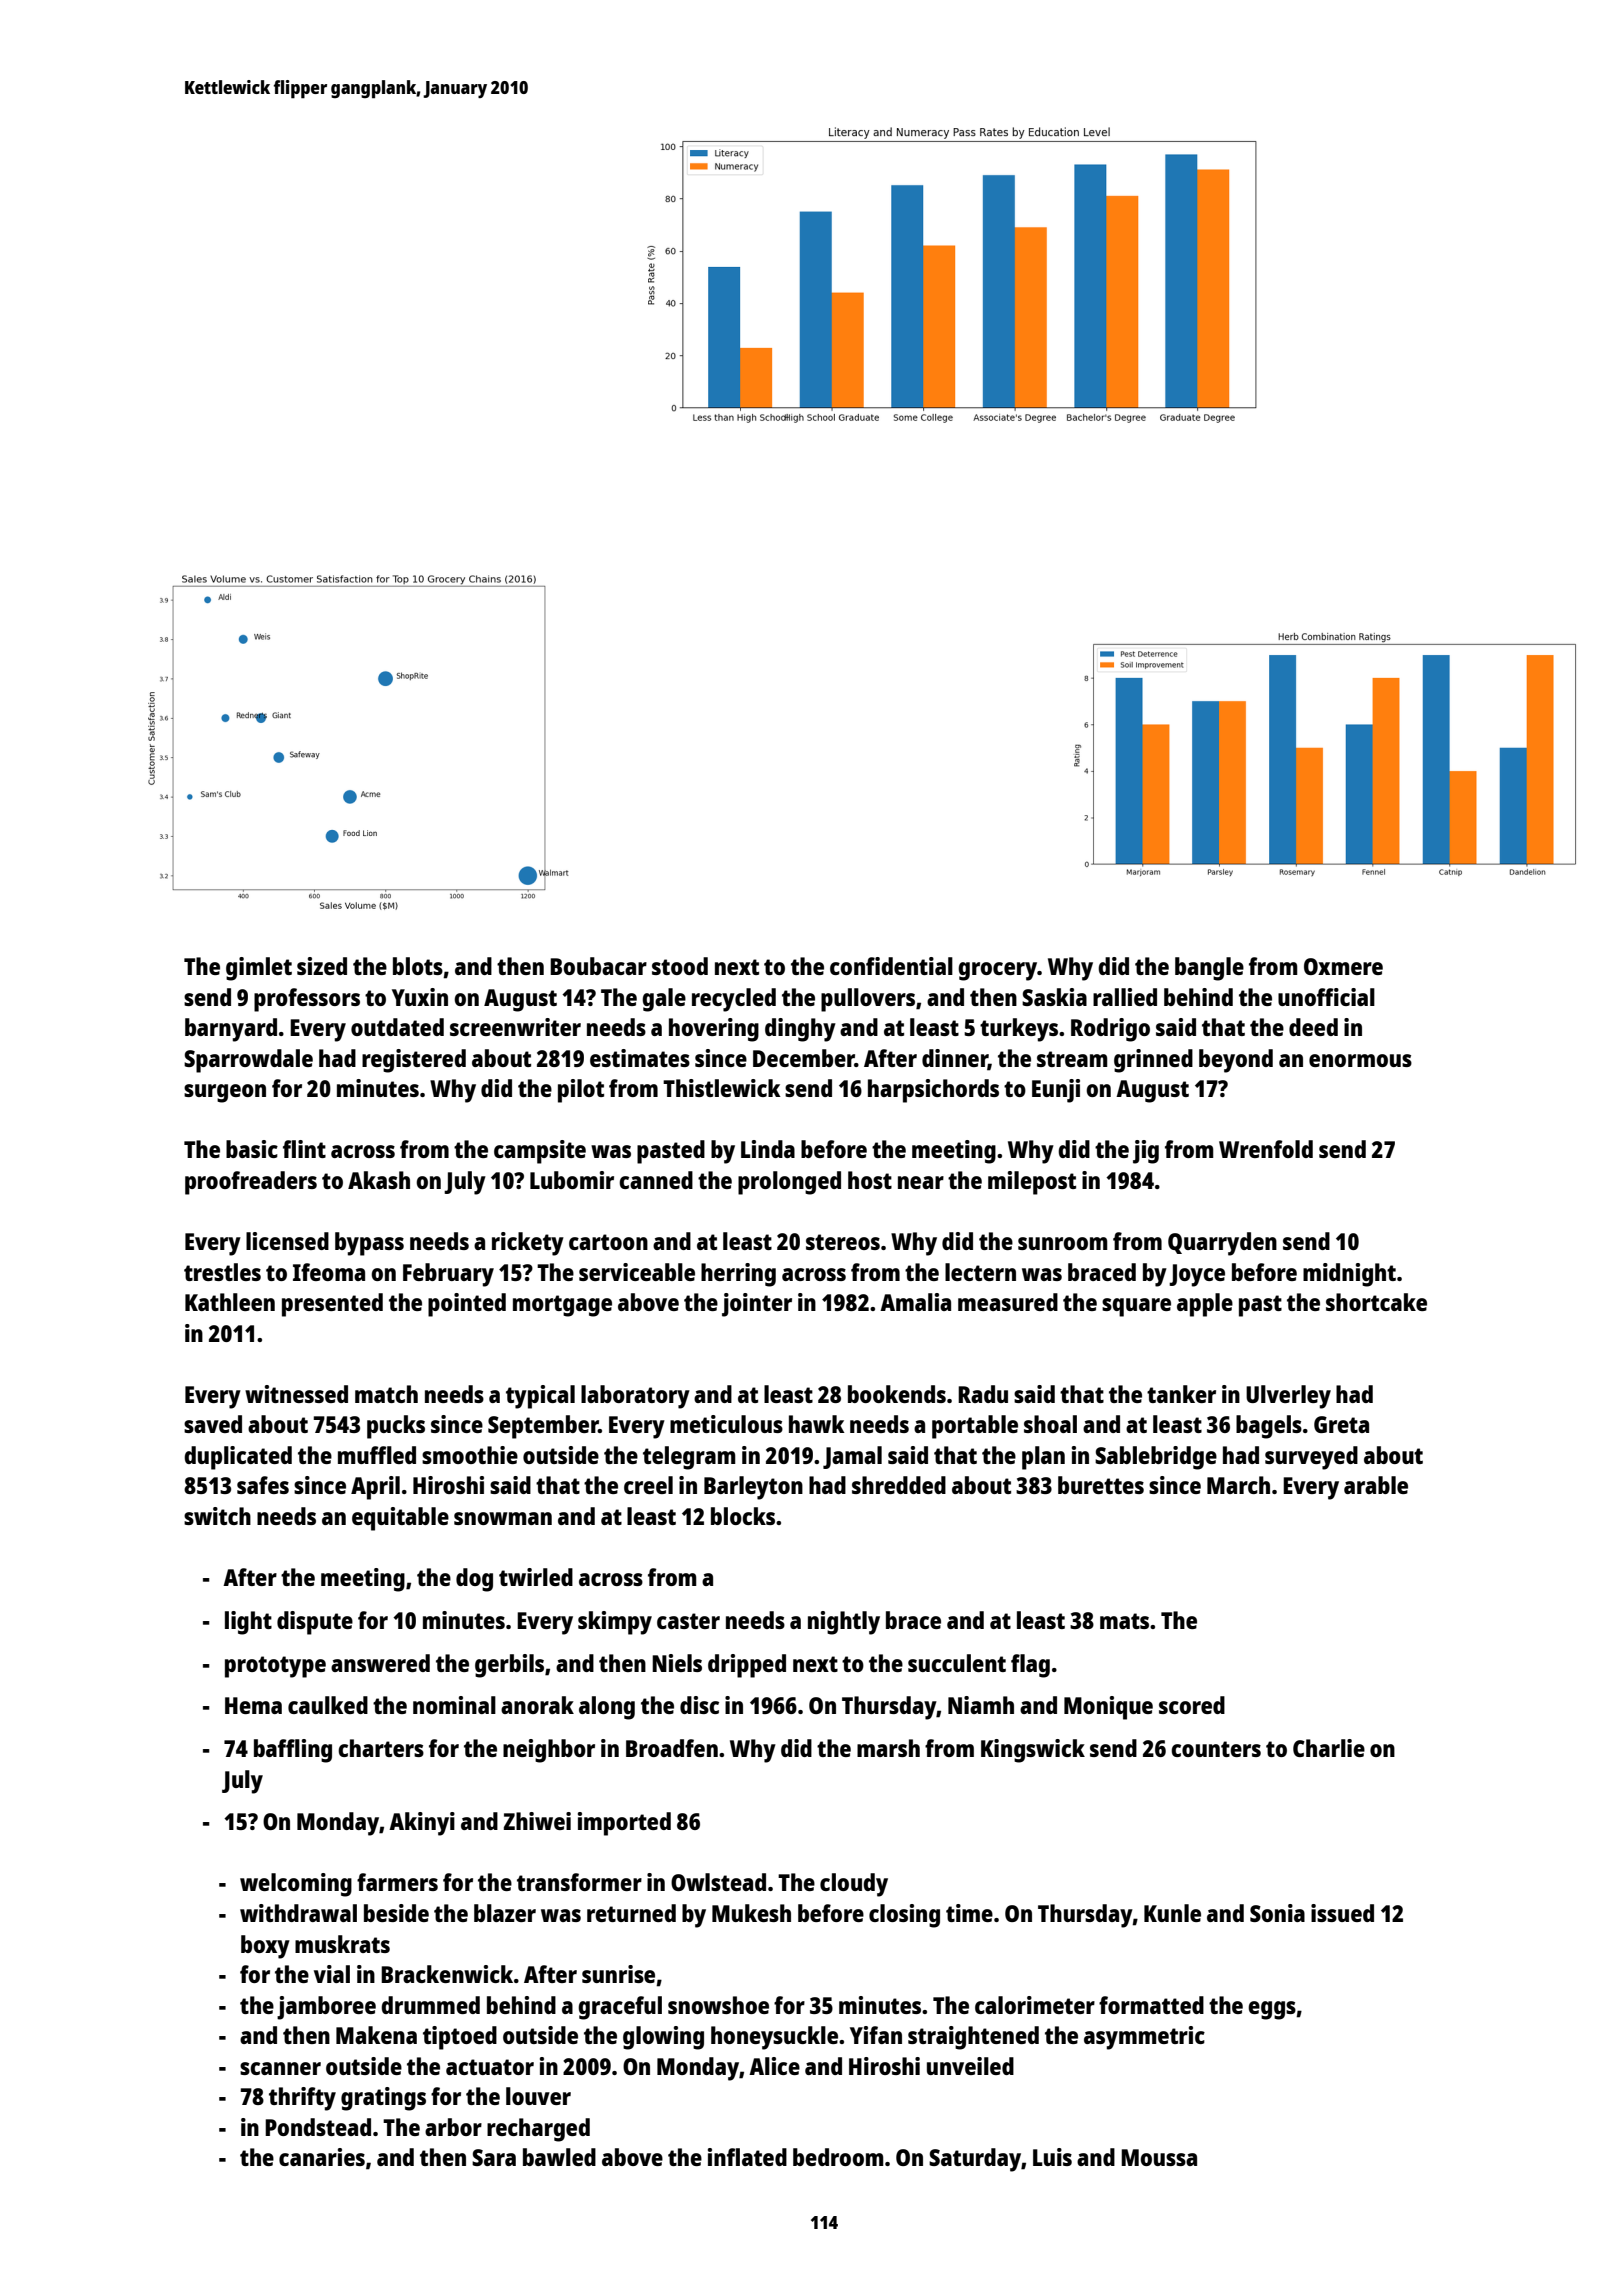  I want to click on Monique, so click(1108, 1708).
